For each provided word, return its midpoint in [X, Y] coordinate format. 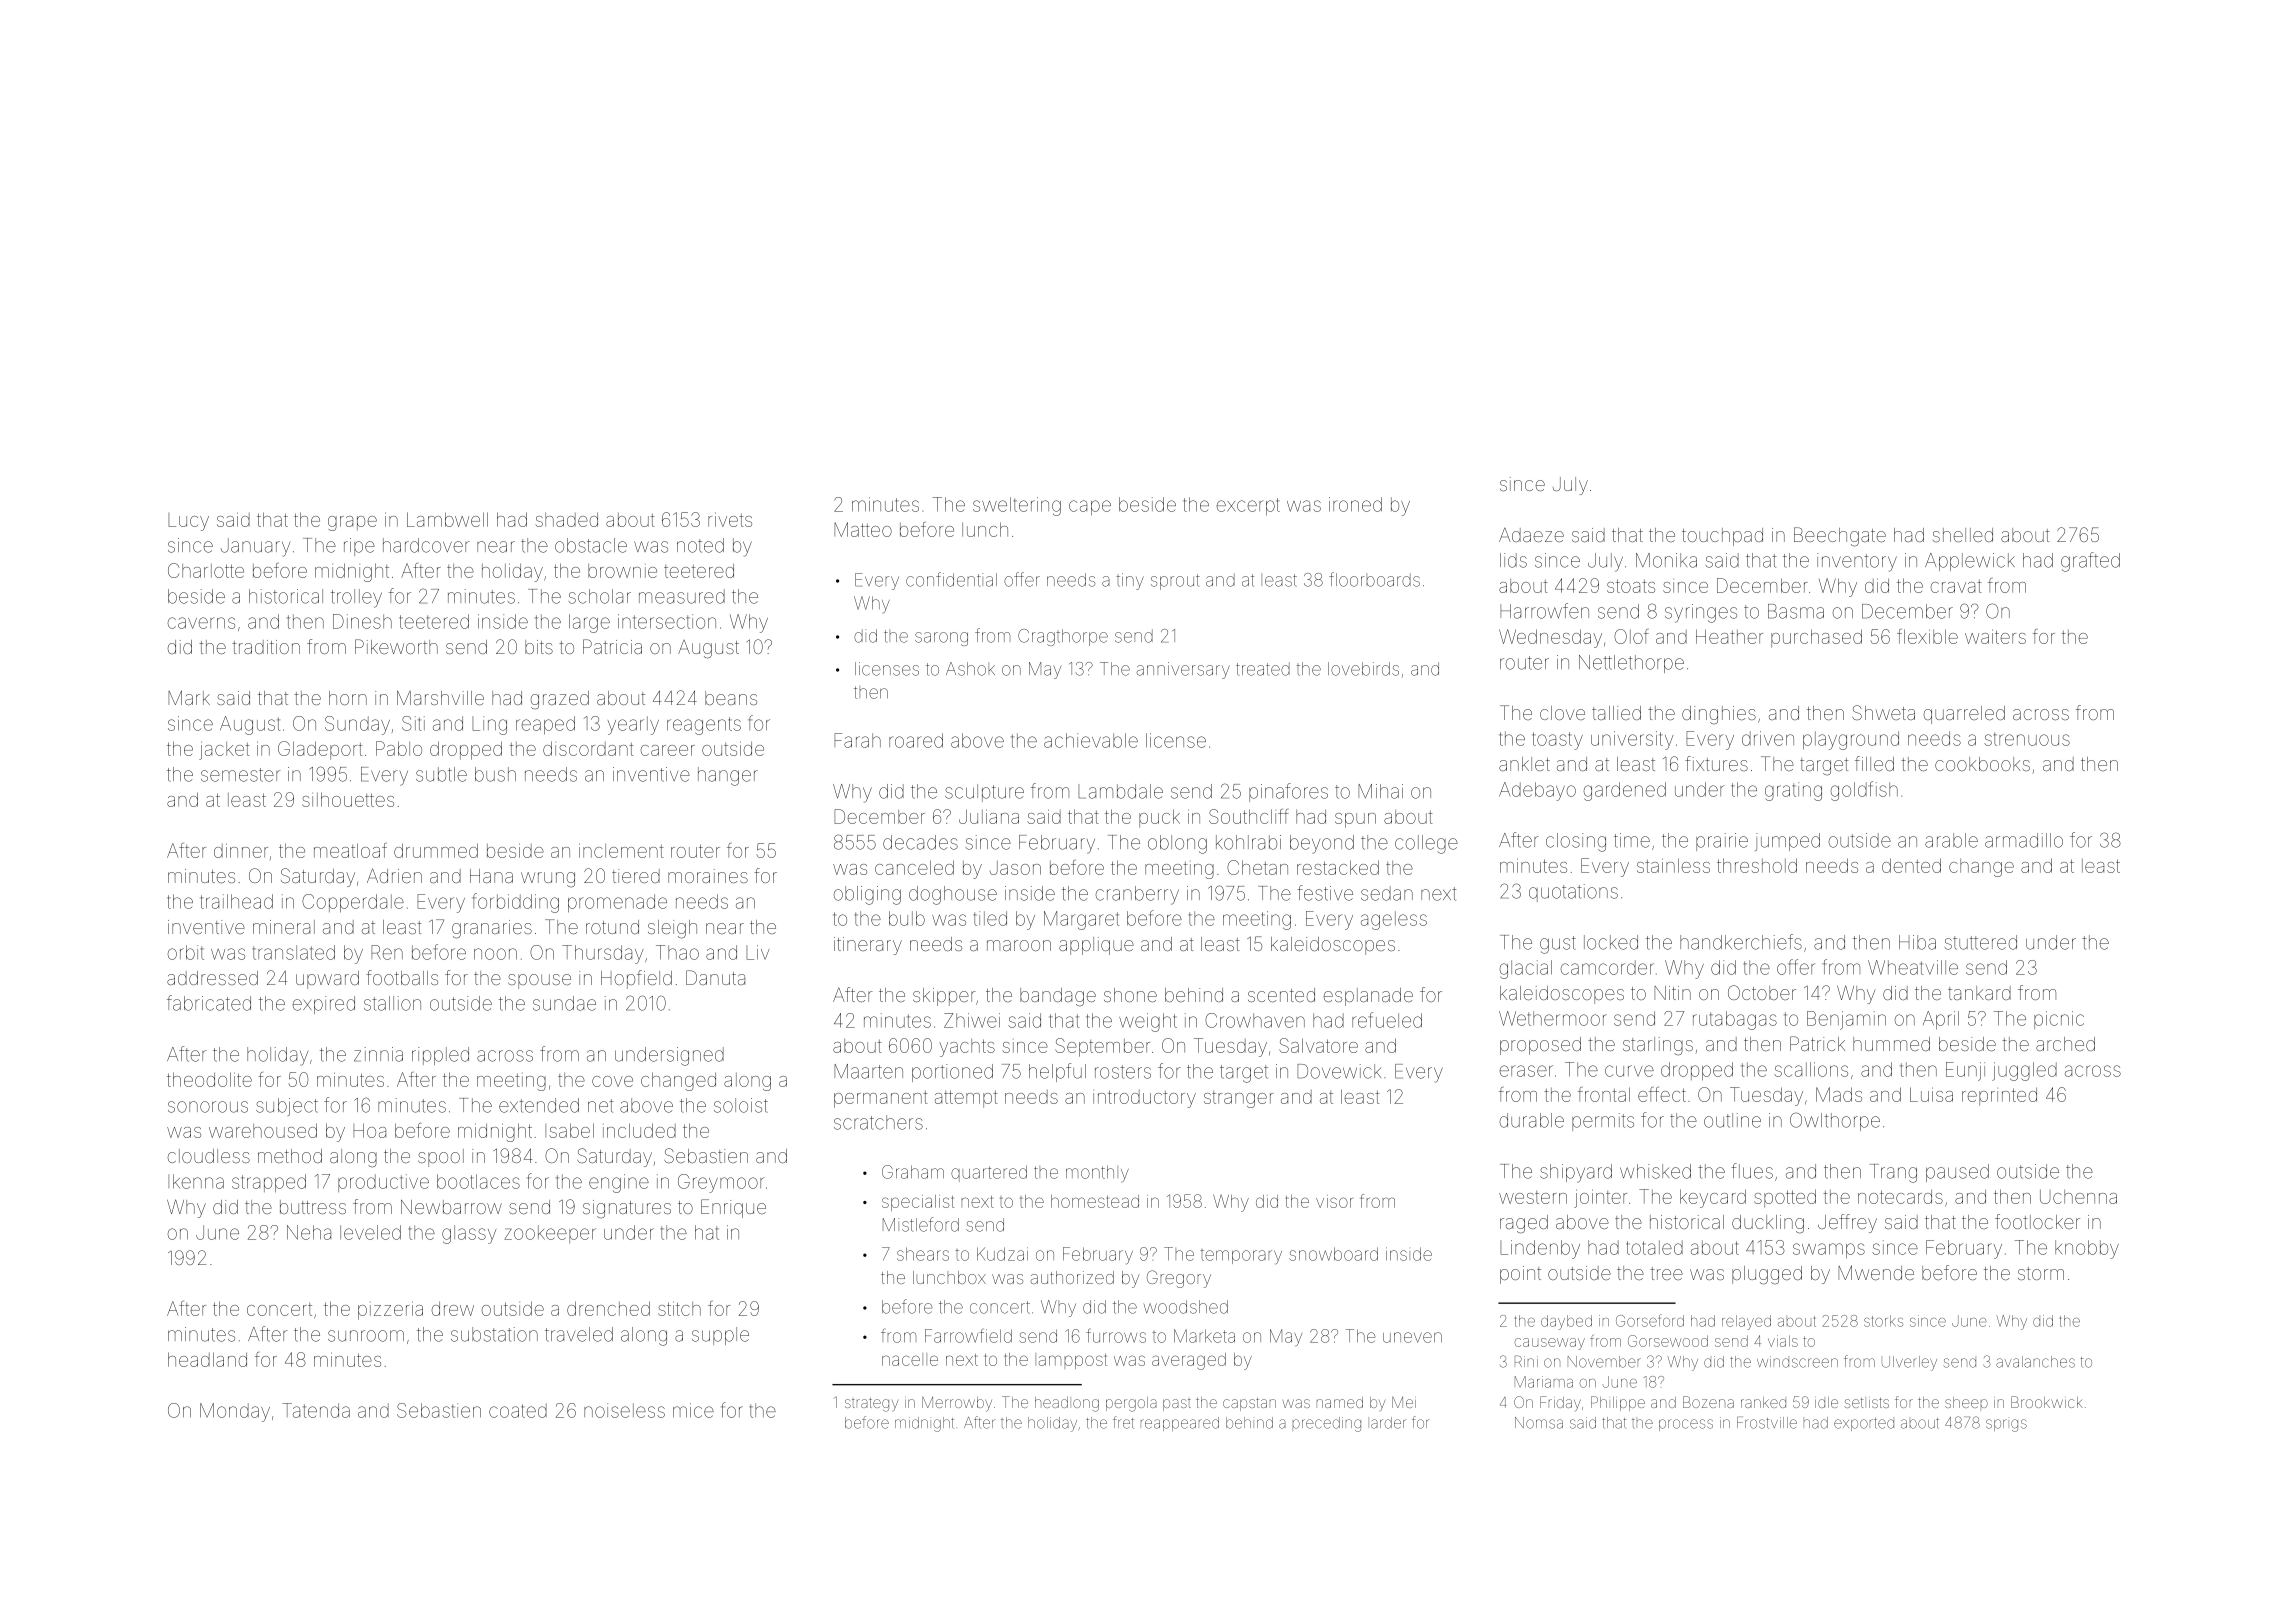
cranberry [1137, 895]
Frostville [1767, 1423]
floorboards [1374, 579]
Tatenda [316, 1410]
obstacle [591, 545]
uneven [1412, 1337]
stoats [1631, 586]
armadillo [2024, 840]
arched [2065, 1044]
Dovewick [1339, 1071]
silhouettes [348, 799]
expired [324, 1005]
